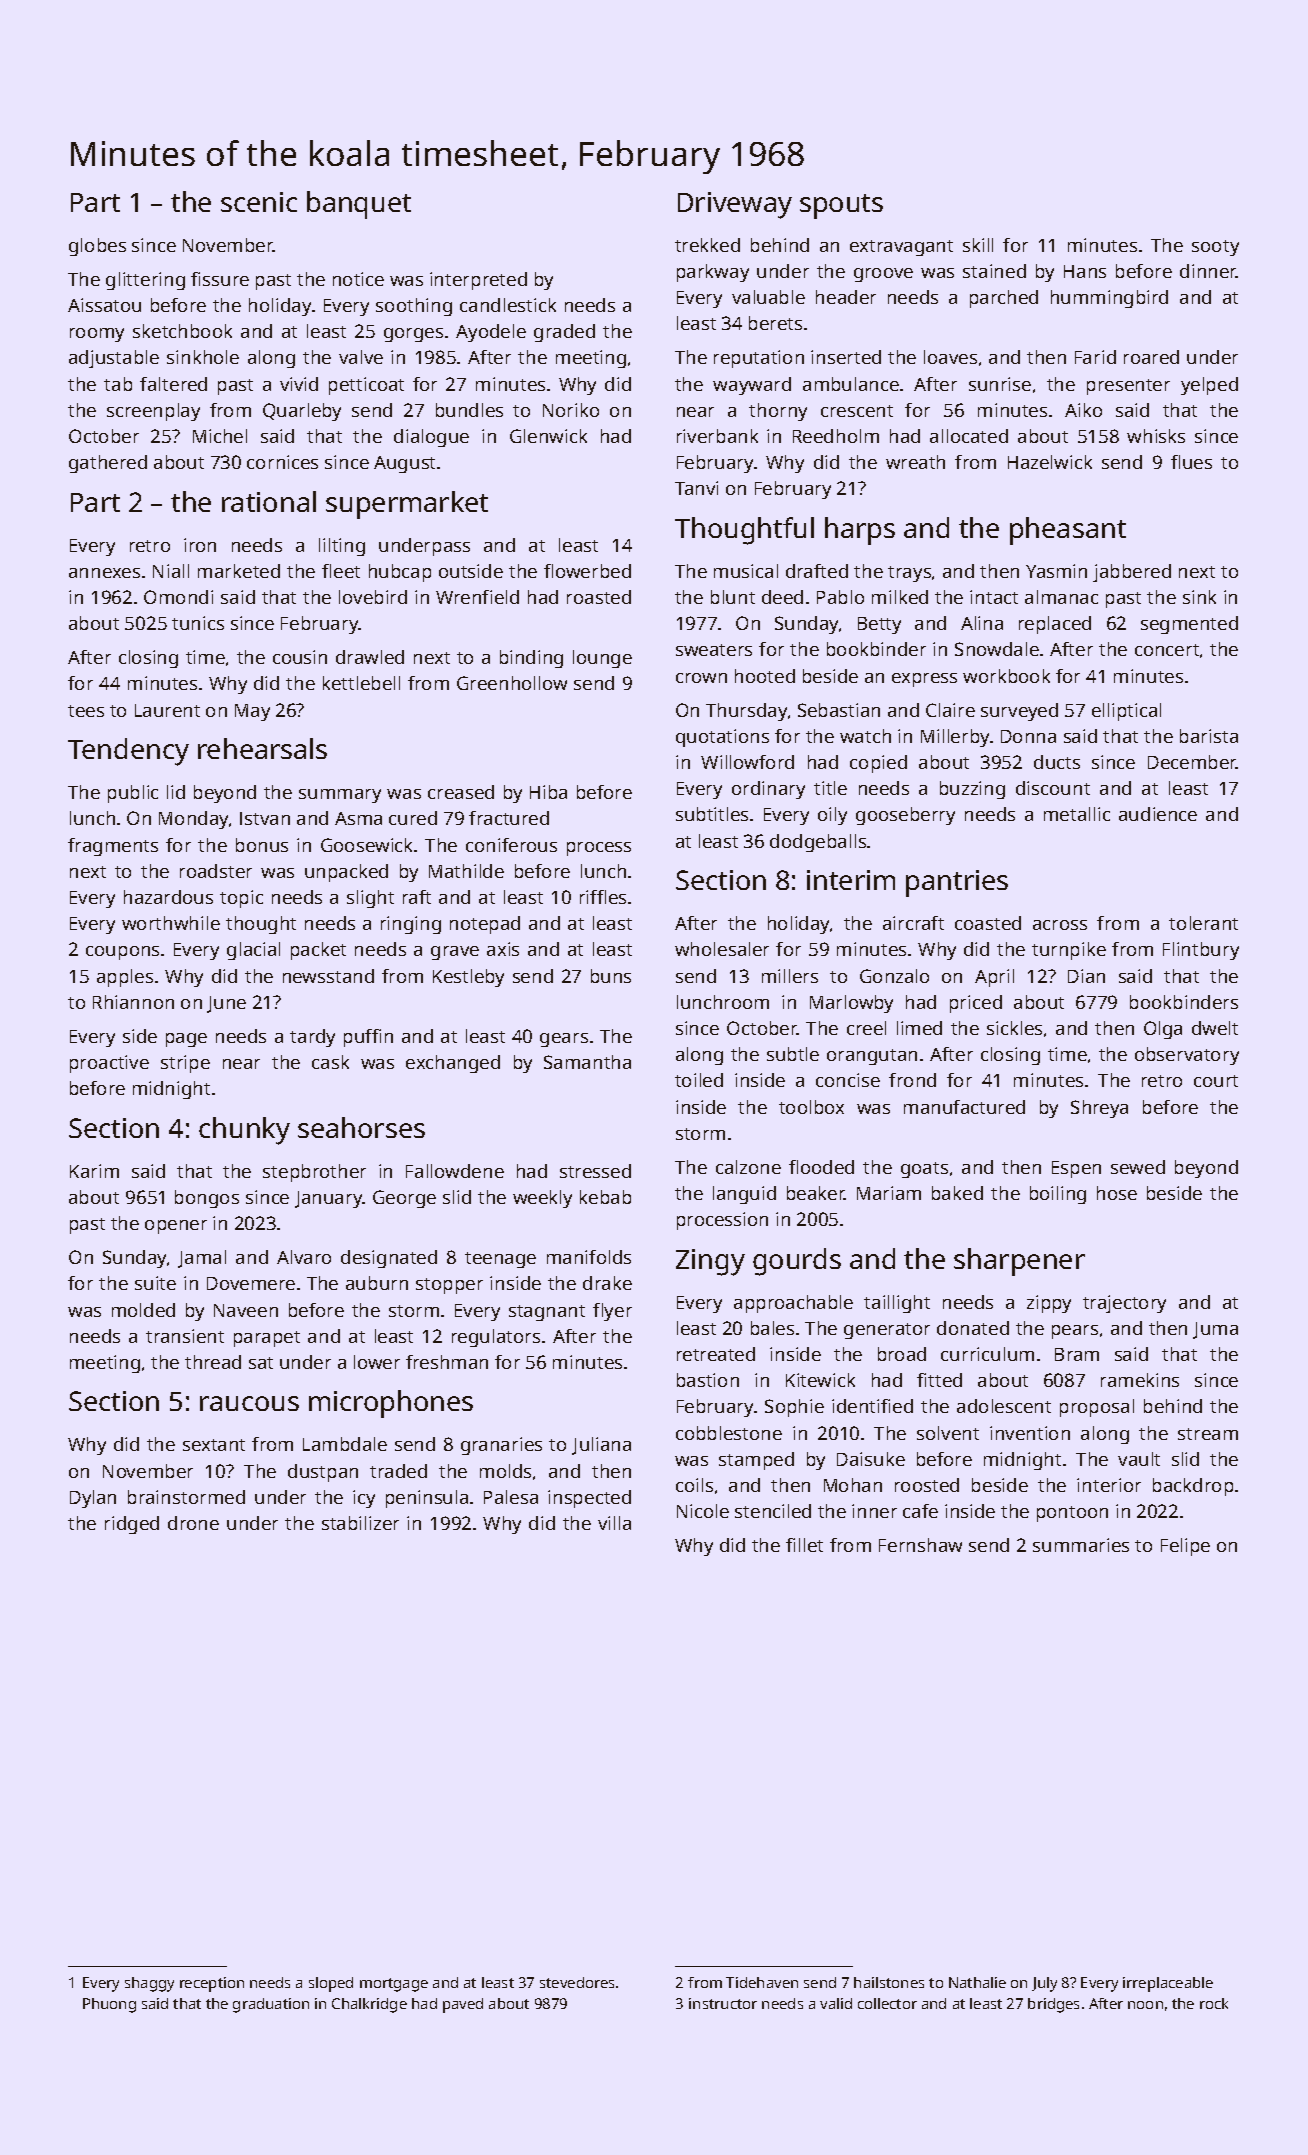  I want to click on gourds, so click(797, 1262).
